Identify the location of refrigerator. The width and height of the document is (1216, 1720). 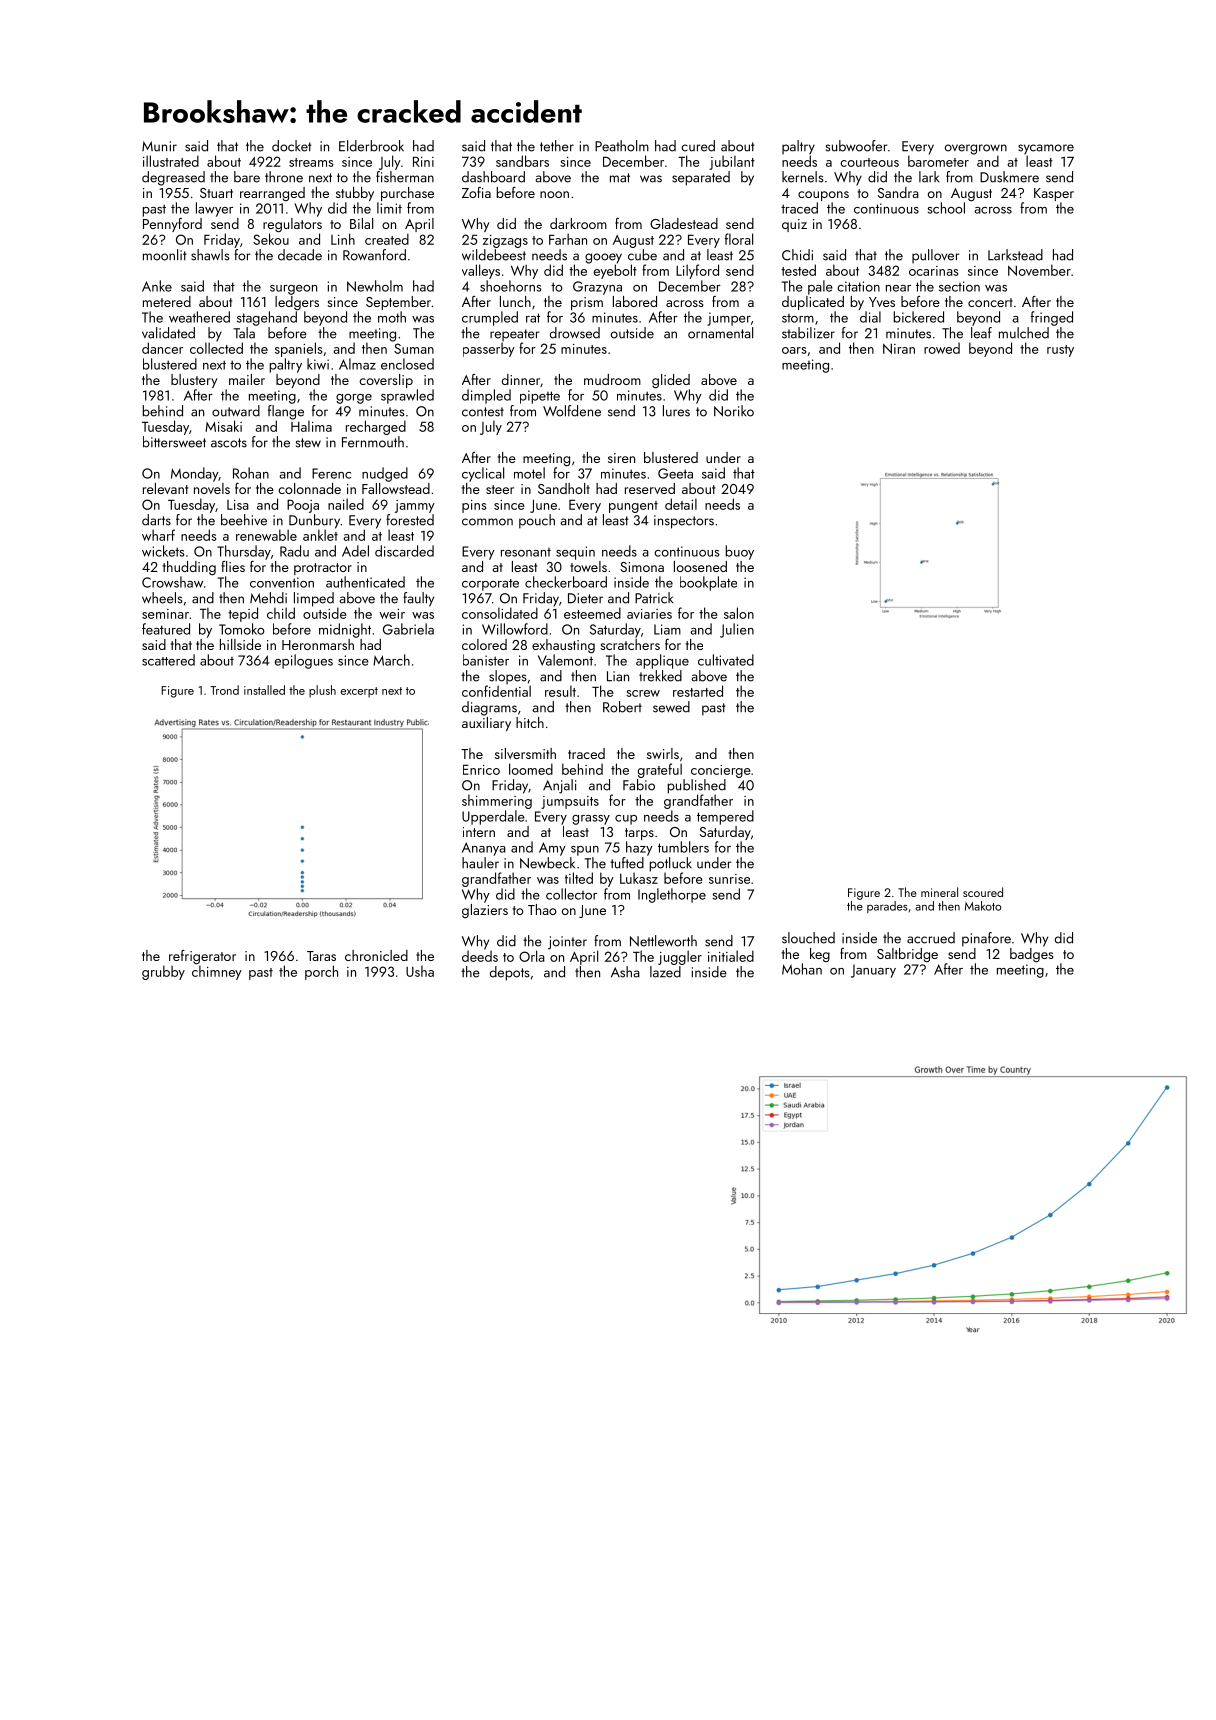
(202, 957).
